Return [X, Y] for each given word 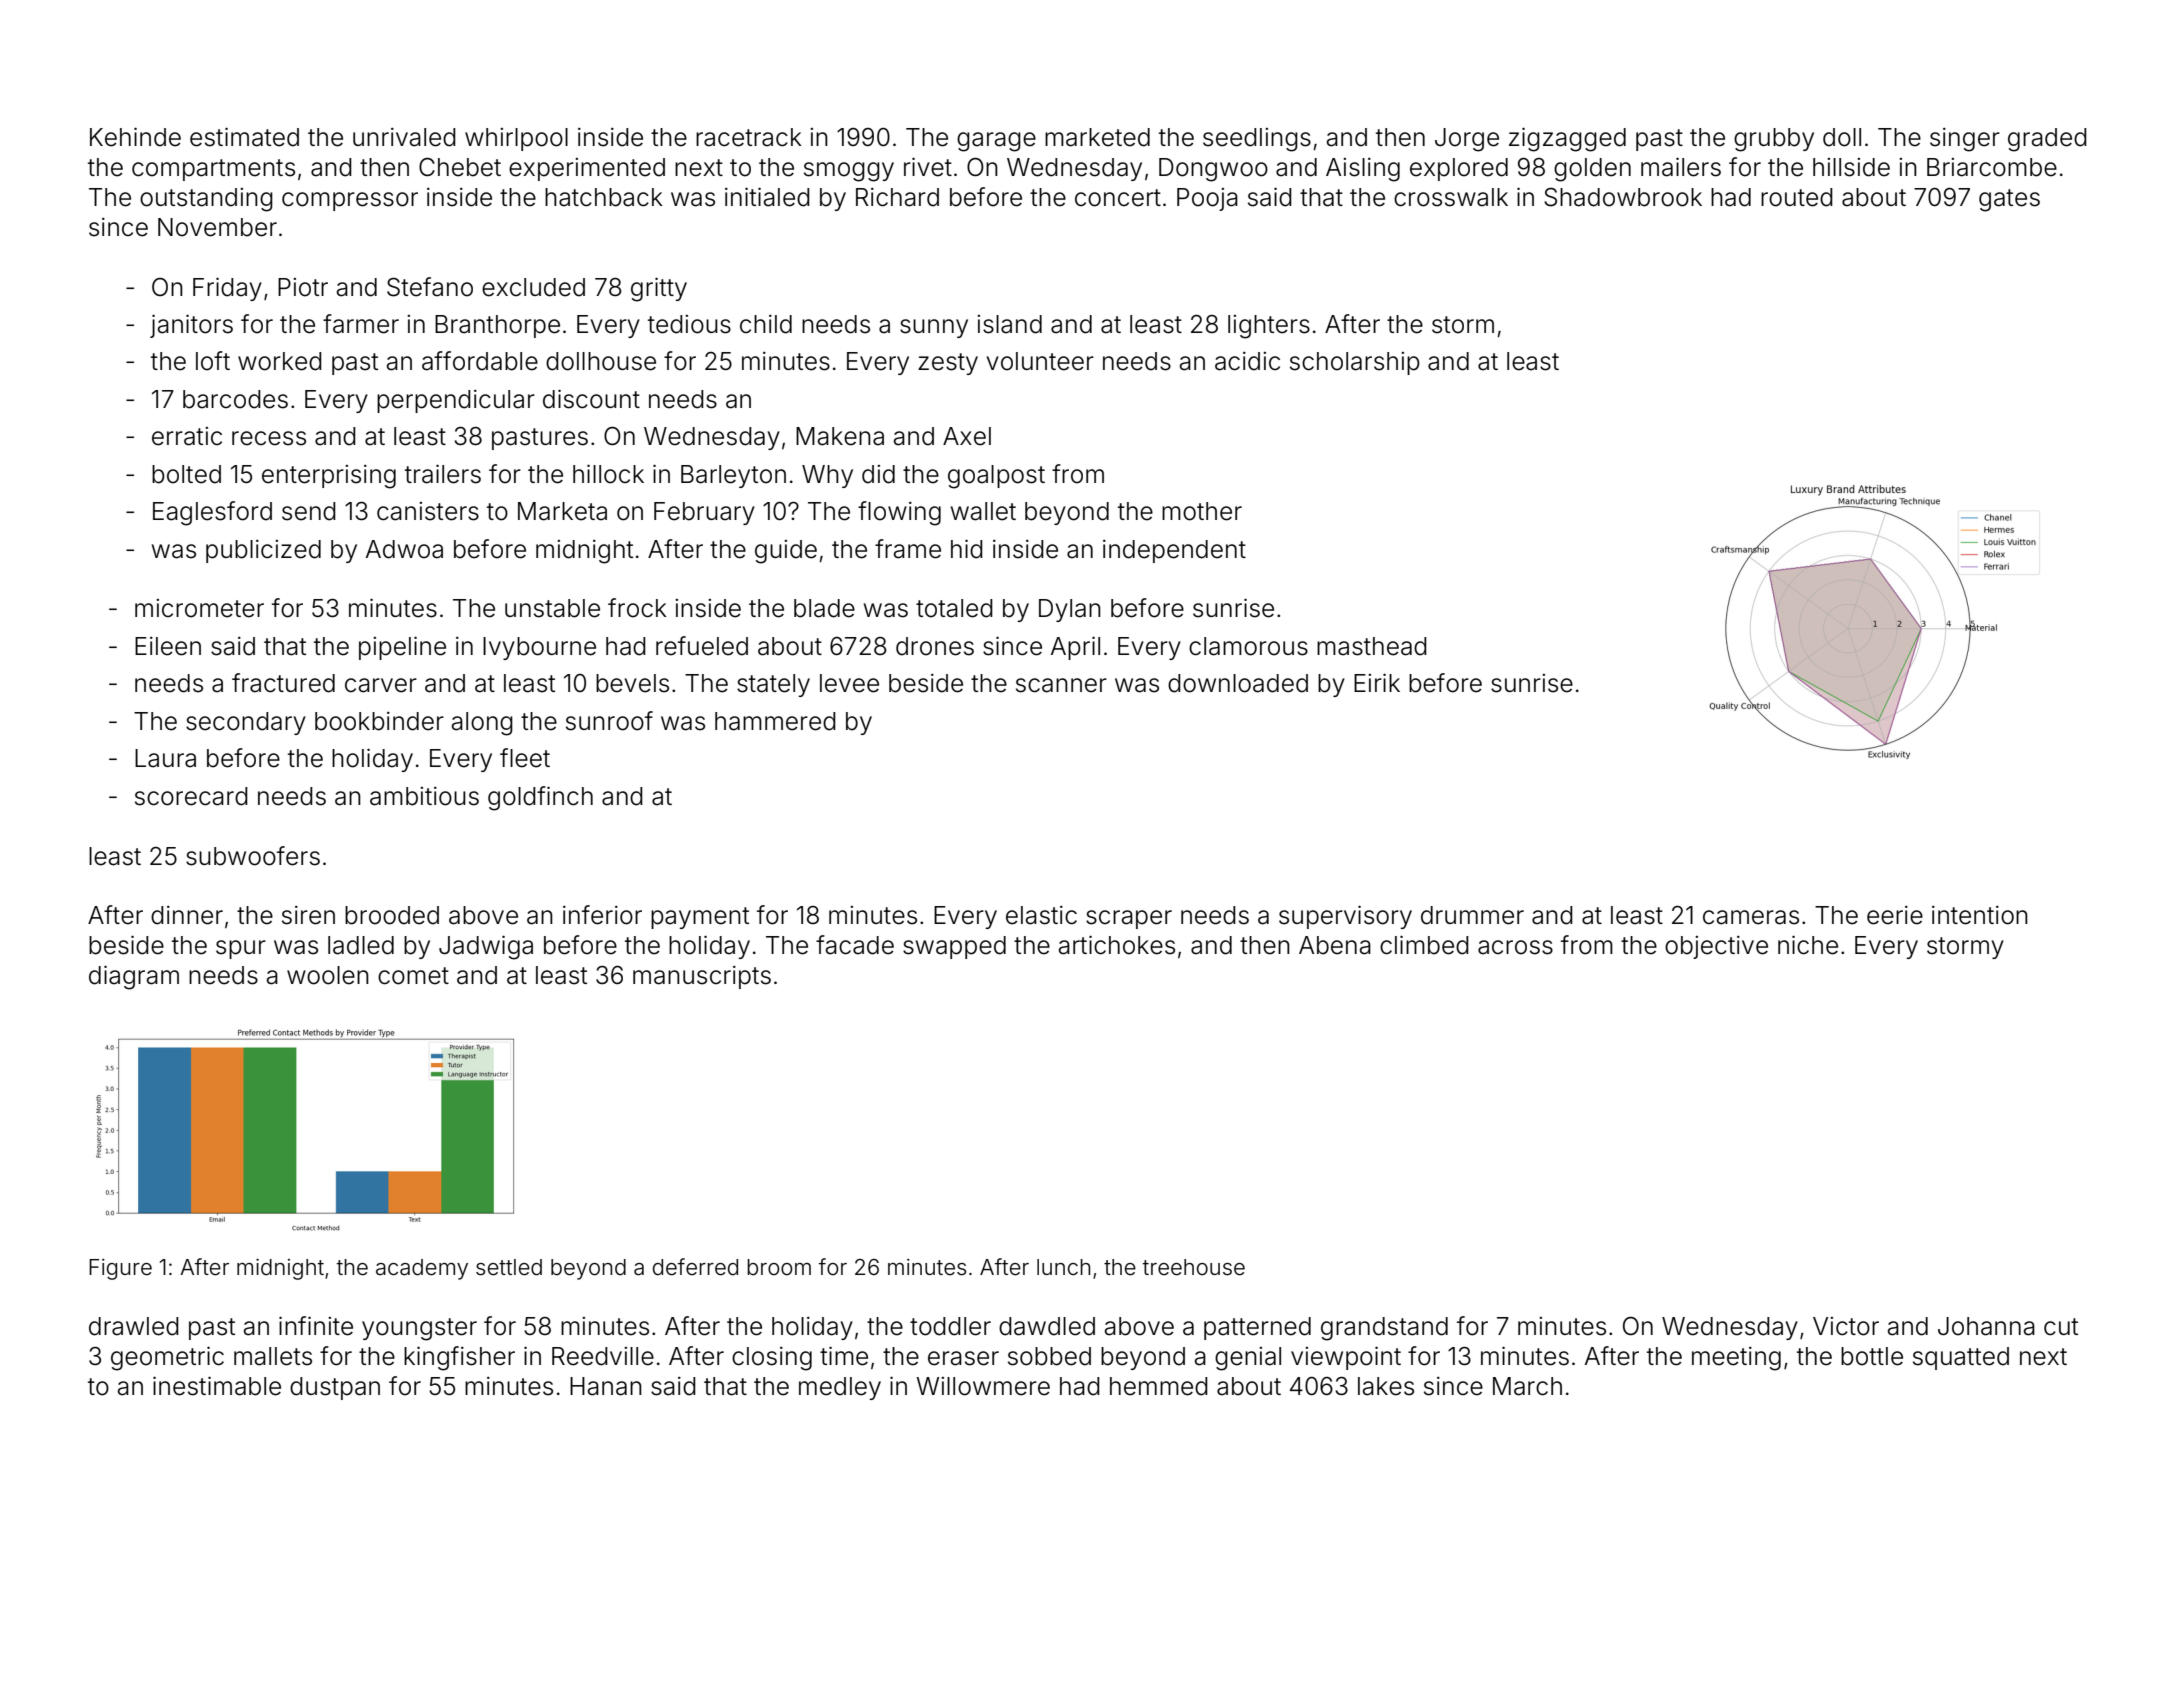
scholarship [1355, 363]
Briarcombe [1992, 167]
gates [2009, 200]
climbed [1424, 945]
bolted [186, 474]
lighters [1269, 327]
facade [855, 945]
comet [413, 976]
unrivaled [404, 137]
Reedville [603, 1356]
